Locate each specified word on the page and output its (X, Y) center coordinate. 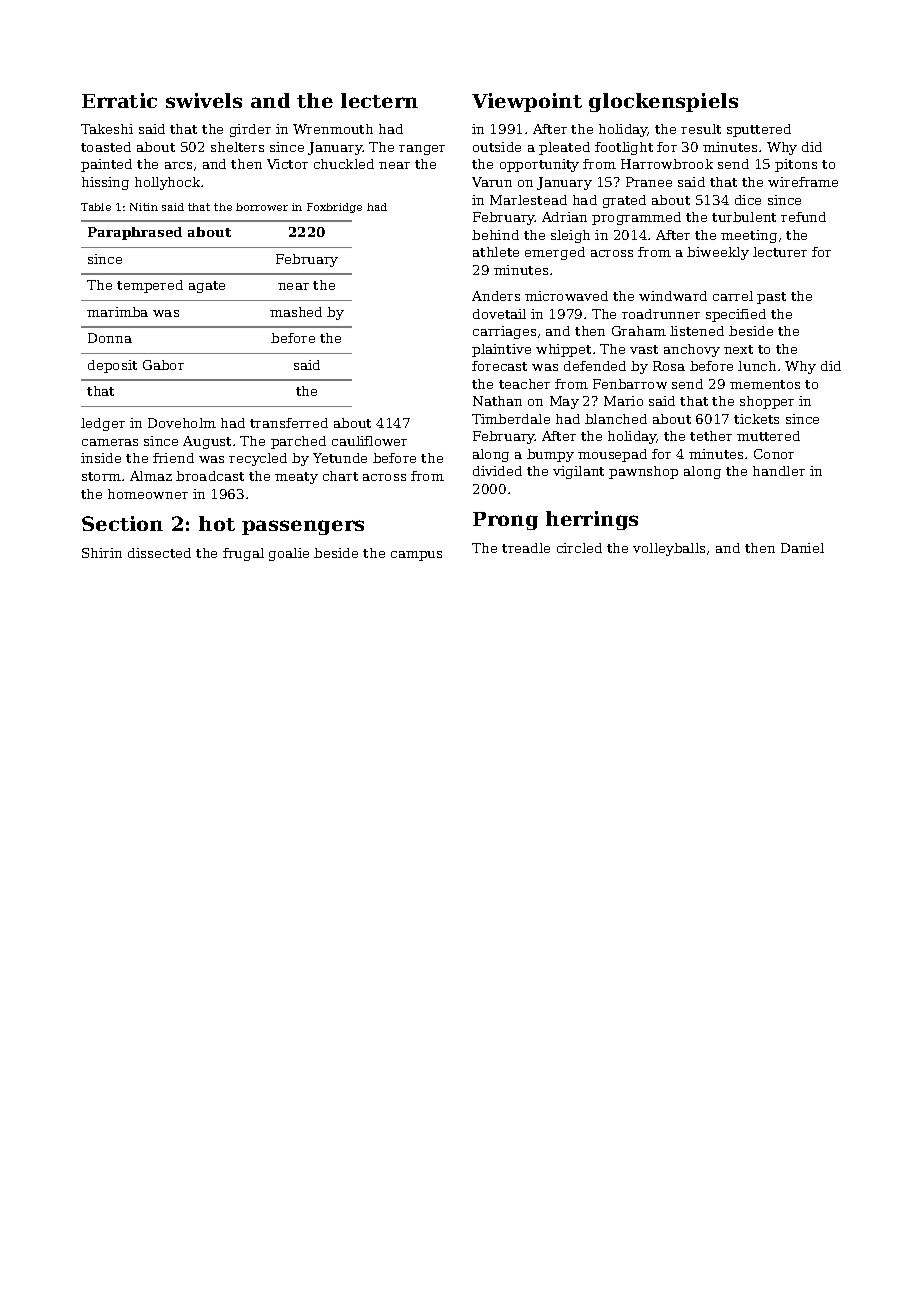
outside (497, 147)
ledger (103, 424)
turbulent (744, 217)
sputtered (759, 130)
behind (495, 235)
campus (416, 556)
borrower (262, 207)
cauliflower (369, 441)
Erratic (119, 100)
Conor (774, 454)
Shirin (102, 553)
